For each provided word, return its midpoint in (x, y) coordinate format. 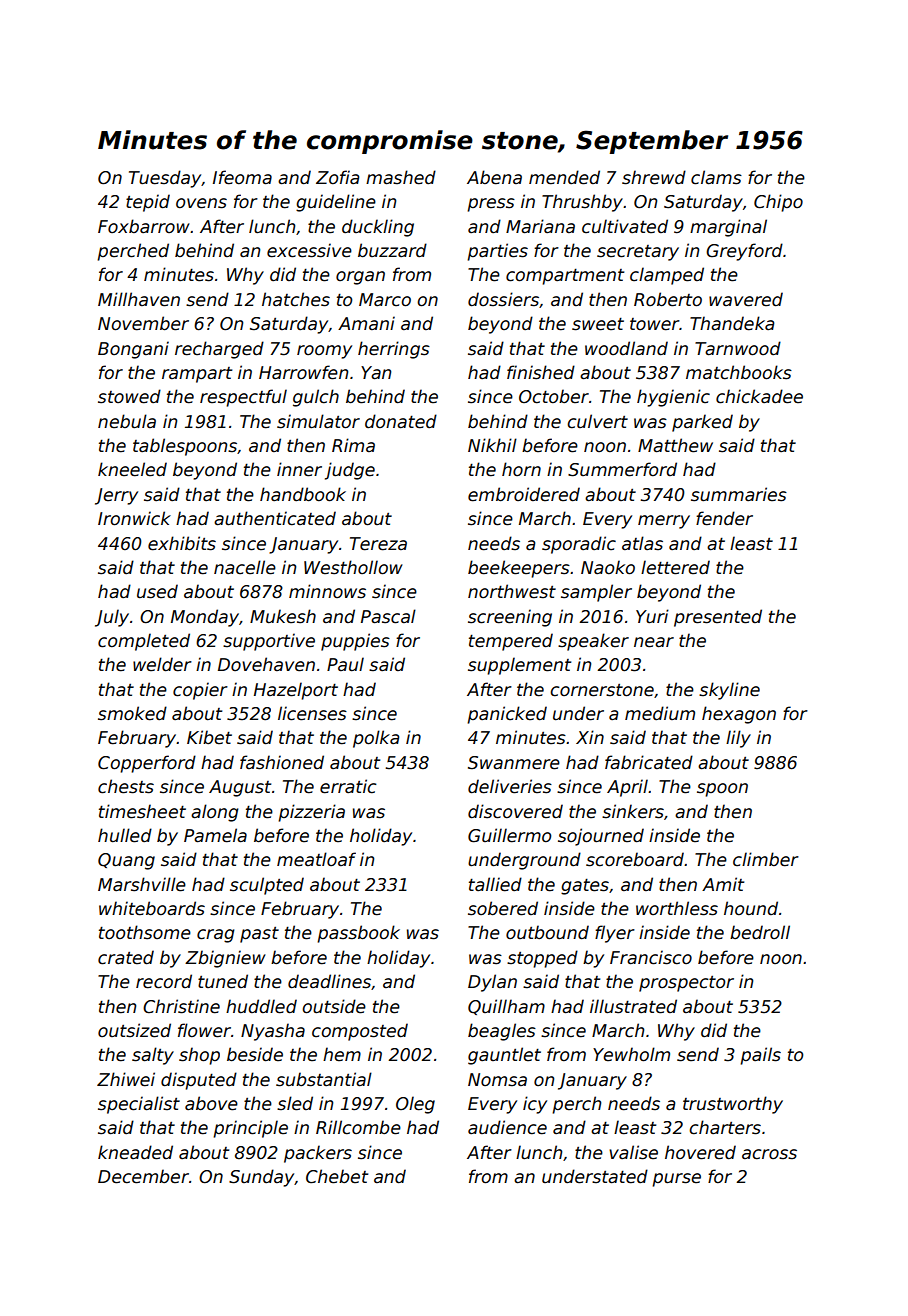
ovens (201, 203)
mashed (401, 177)
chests (126, 786)
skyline (729, 691)
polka (376, 739)
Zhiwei (126, 1079)
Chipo (778, 203)
